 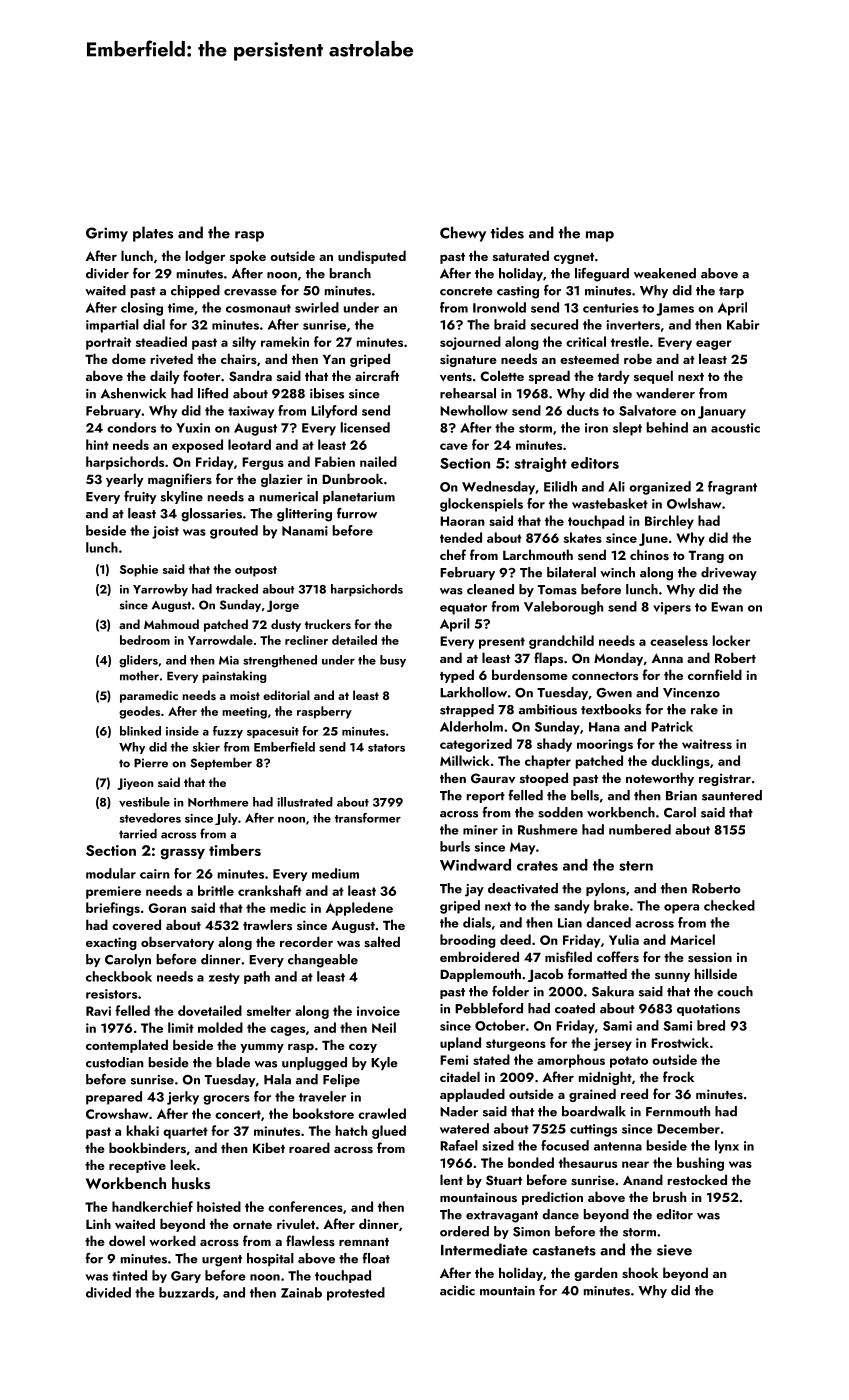 I want to click on Wednesday, so click(x=498, y=488).
